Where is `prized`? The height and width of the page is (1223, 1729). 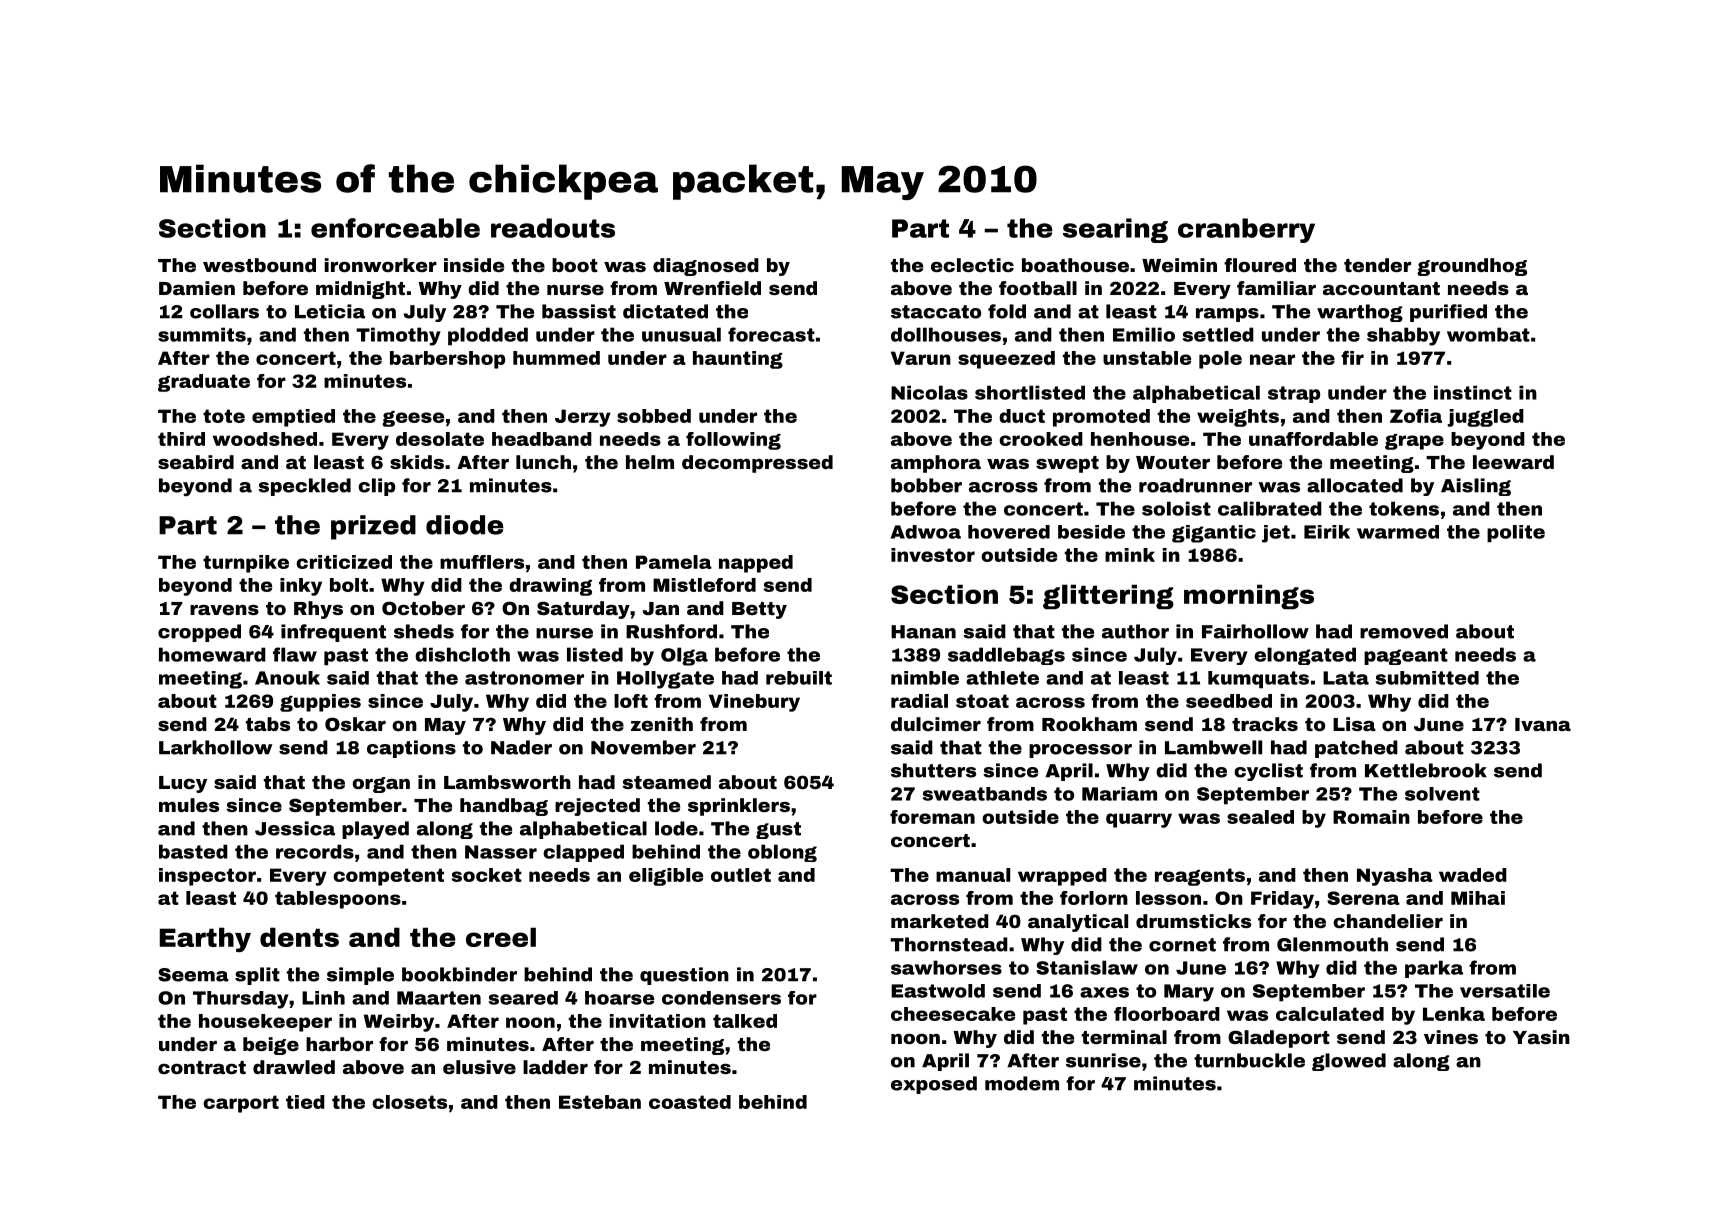 prized is located at coordinates (373, 527).
